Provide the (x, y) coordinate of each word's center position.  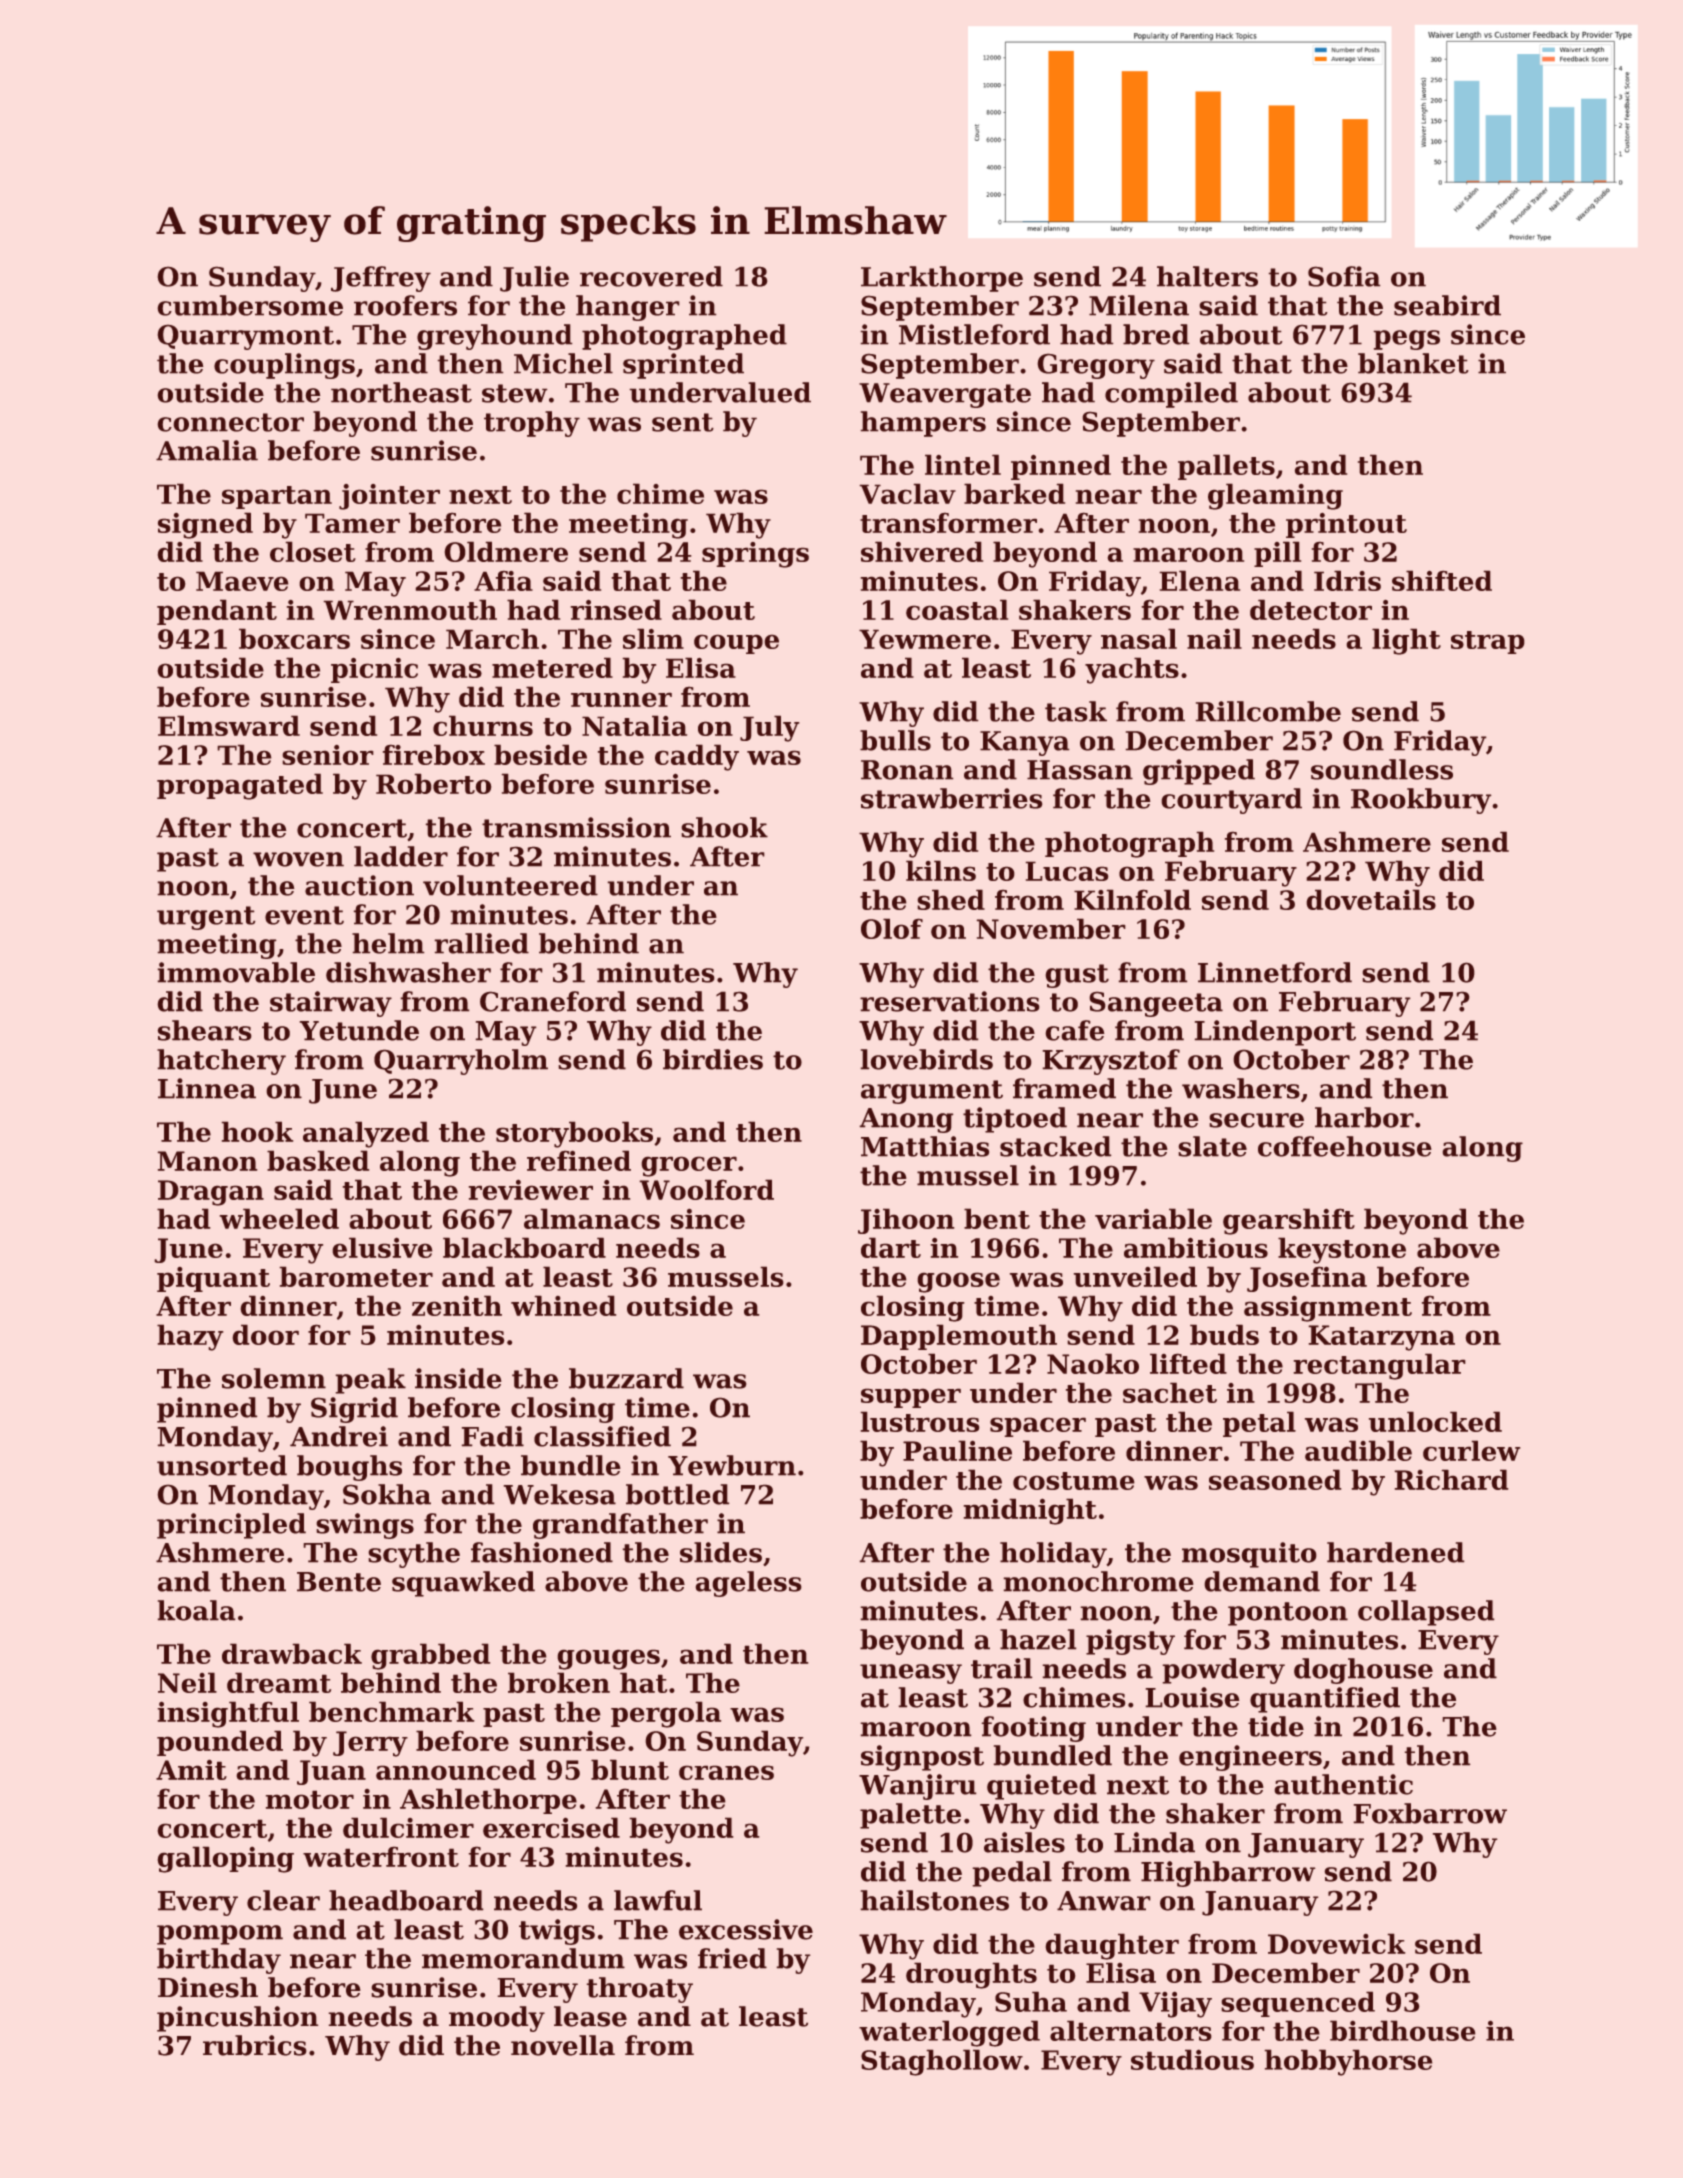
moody (497, 2019)
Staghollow (942, 2063)
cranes (726, 1773)
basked (318, 1161)
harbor (1364, 1117)
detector (1311, 610)
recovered (651, 276)
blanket (1413, 363)
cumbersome (250, 305)
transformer (948, 523)
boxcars (294, 639)
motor (310, 1800)
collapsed (1426, 1613)
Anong (906, 1120)
